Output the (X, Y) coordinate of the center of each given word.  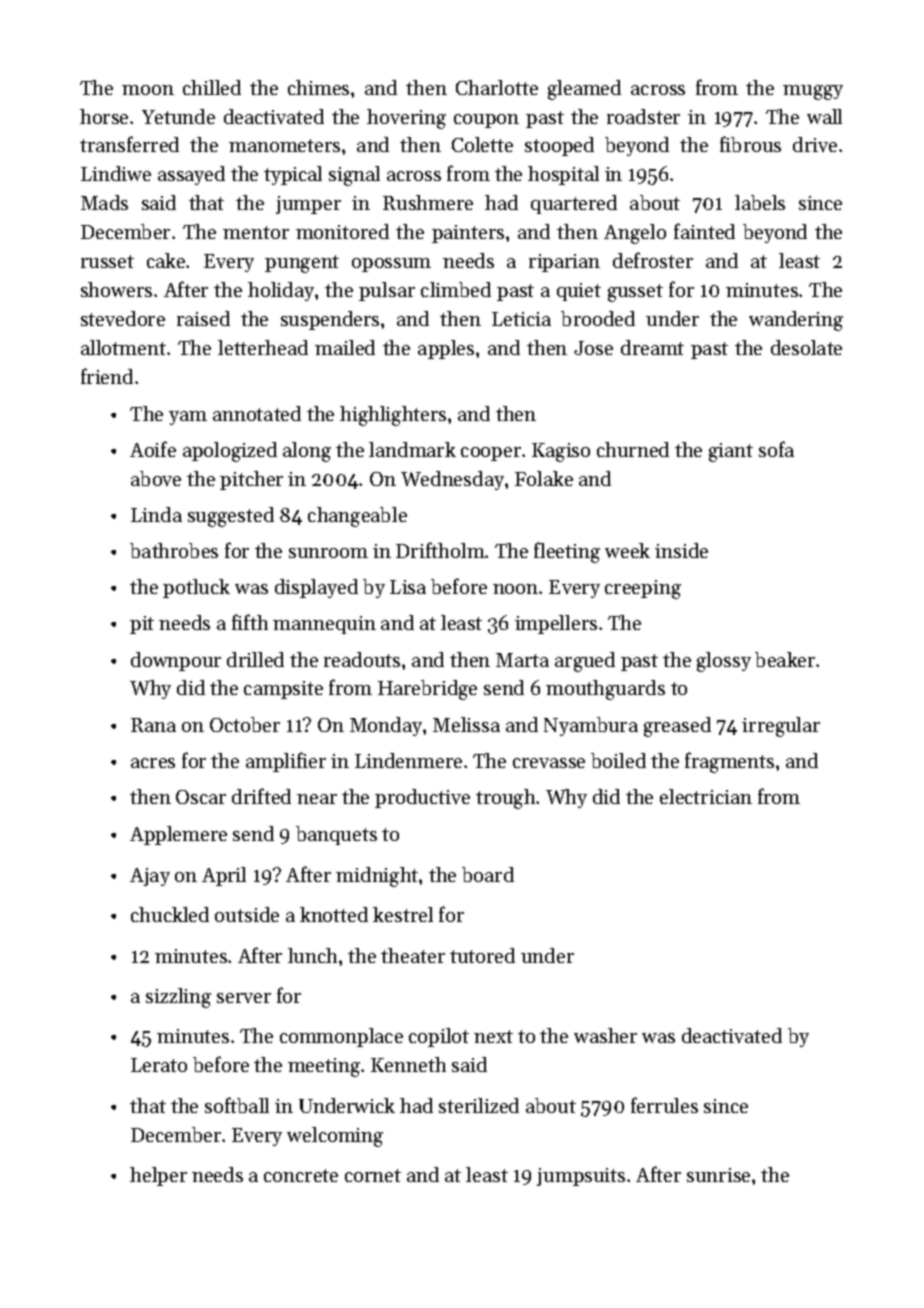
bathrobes (174, 550)
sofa (776, 449)
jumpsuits (581, 1177)
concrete (301, 1175)
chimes (318, 87)
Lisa (408, 587)
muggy (813, 92)
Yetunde (178, 116)
